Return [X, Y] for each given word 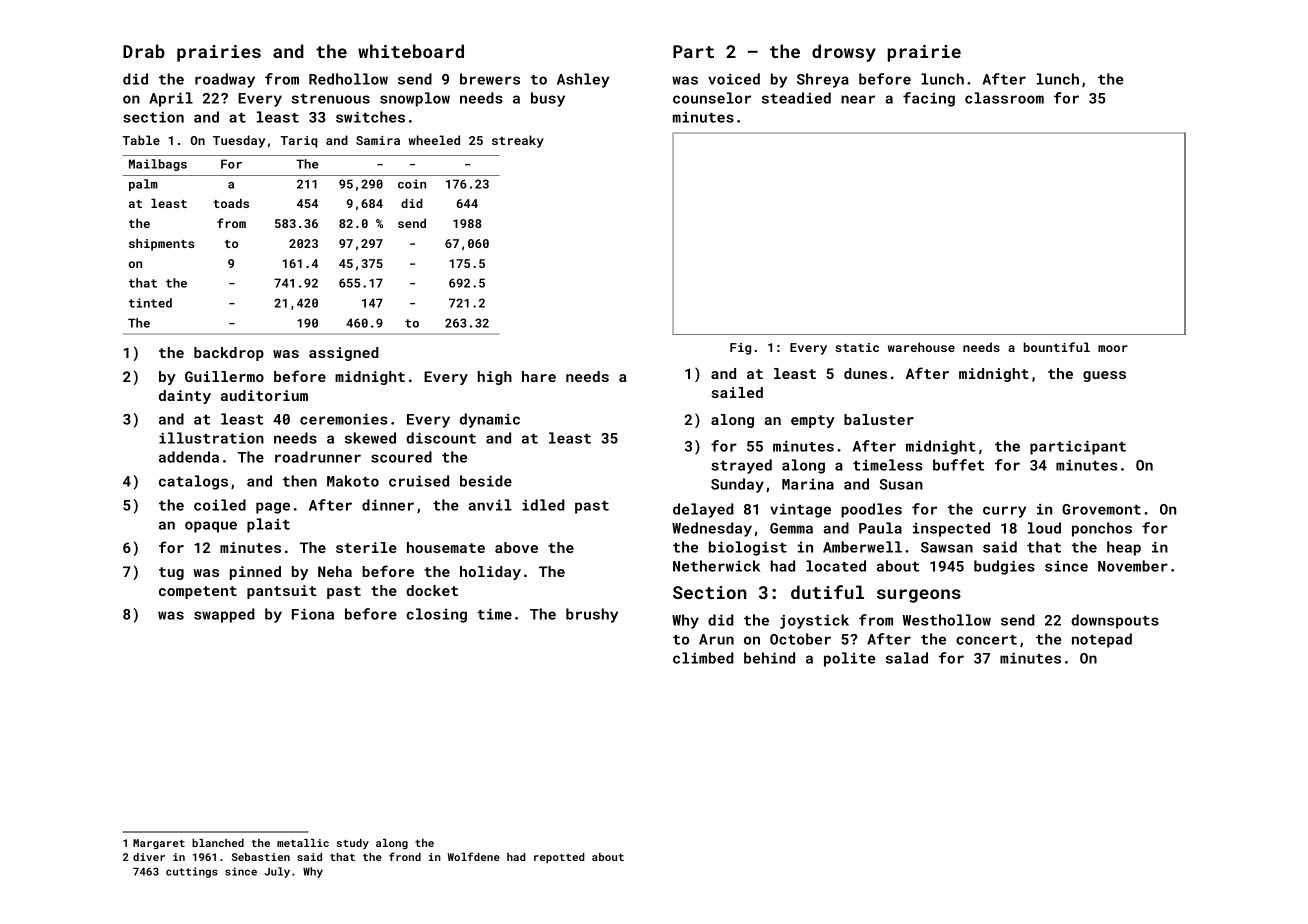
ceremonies [344, 419]
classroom [1004, 98]
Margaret [159, 844]
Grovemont [1101, 509]
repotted [559, 858]
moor [1113, 348]
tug [171, 573]
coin [412, 184]
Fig [740, 349]
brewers [490, 79]
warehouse [921, 347]
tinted [150, 303]
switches [370, 117]
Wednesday [712, 529]
